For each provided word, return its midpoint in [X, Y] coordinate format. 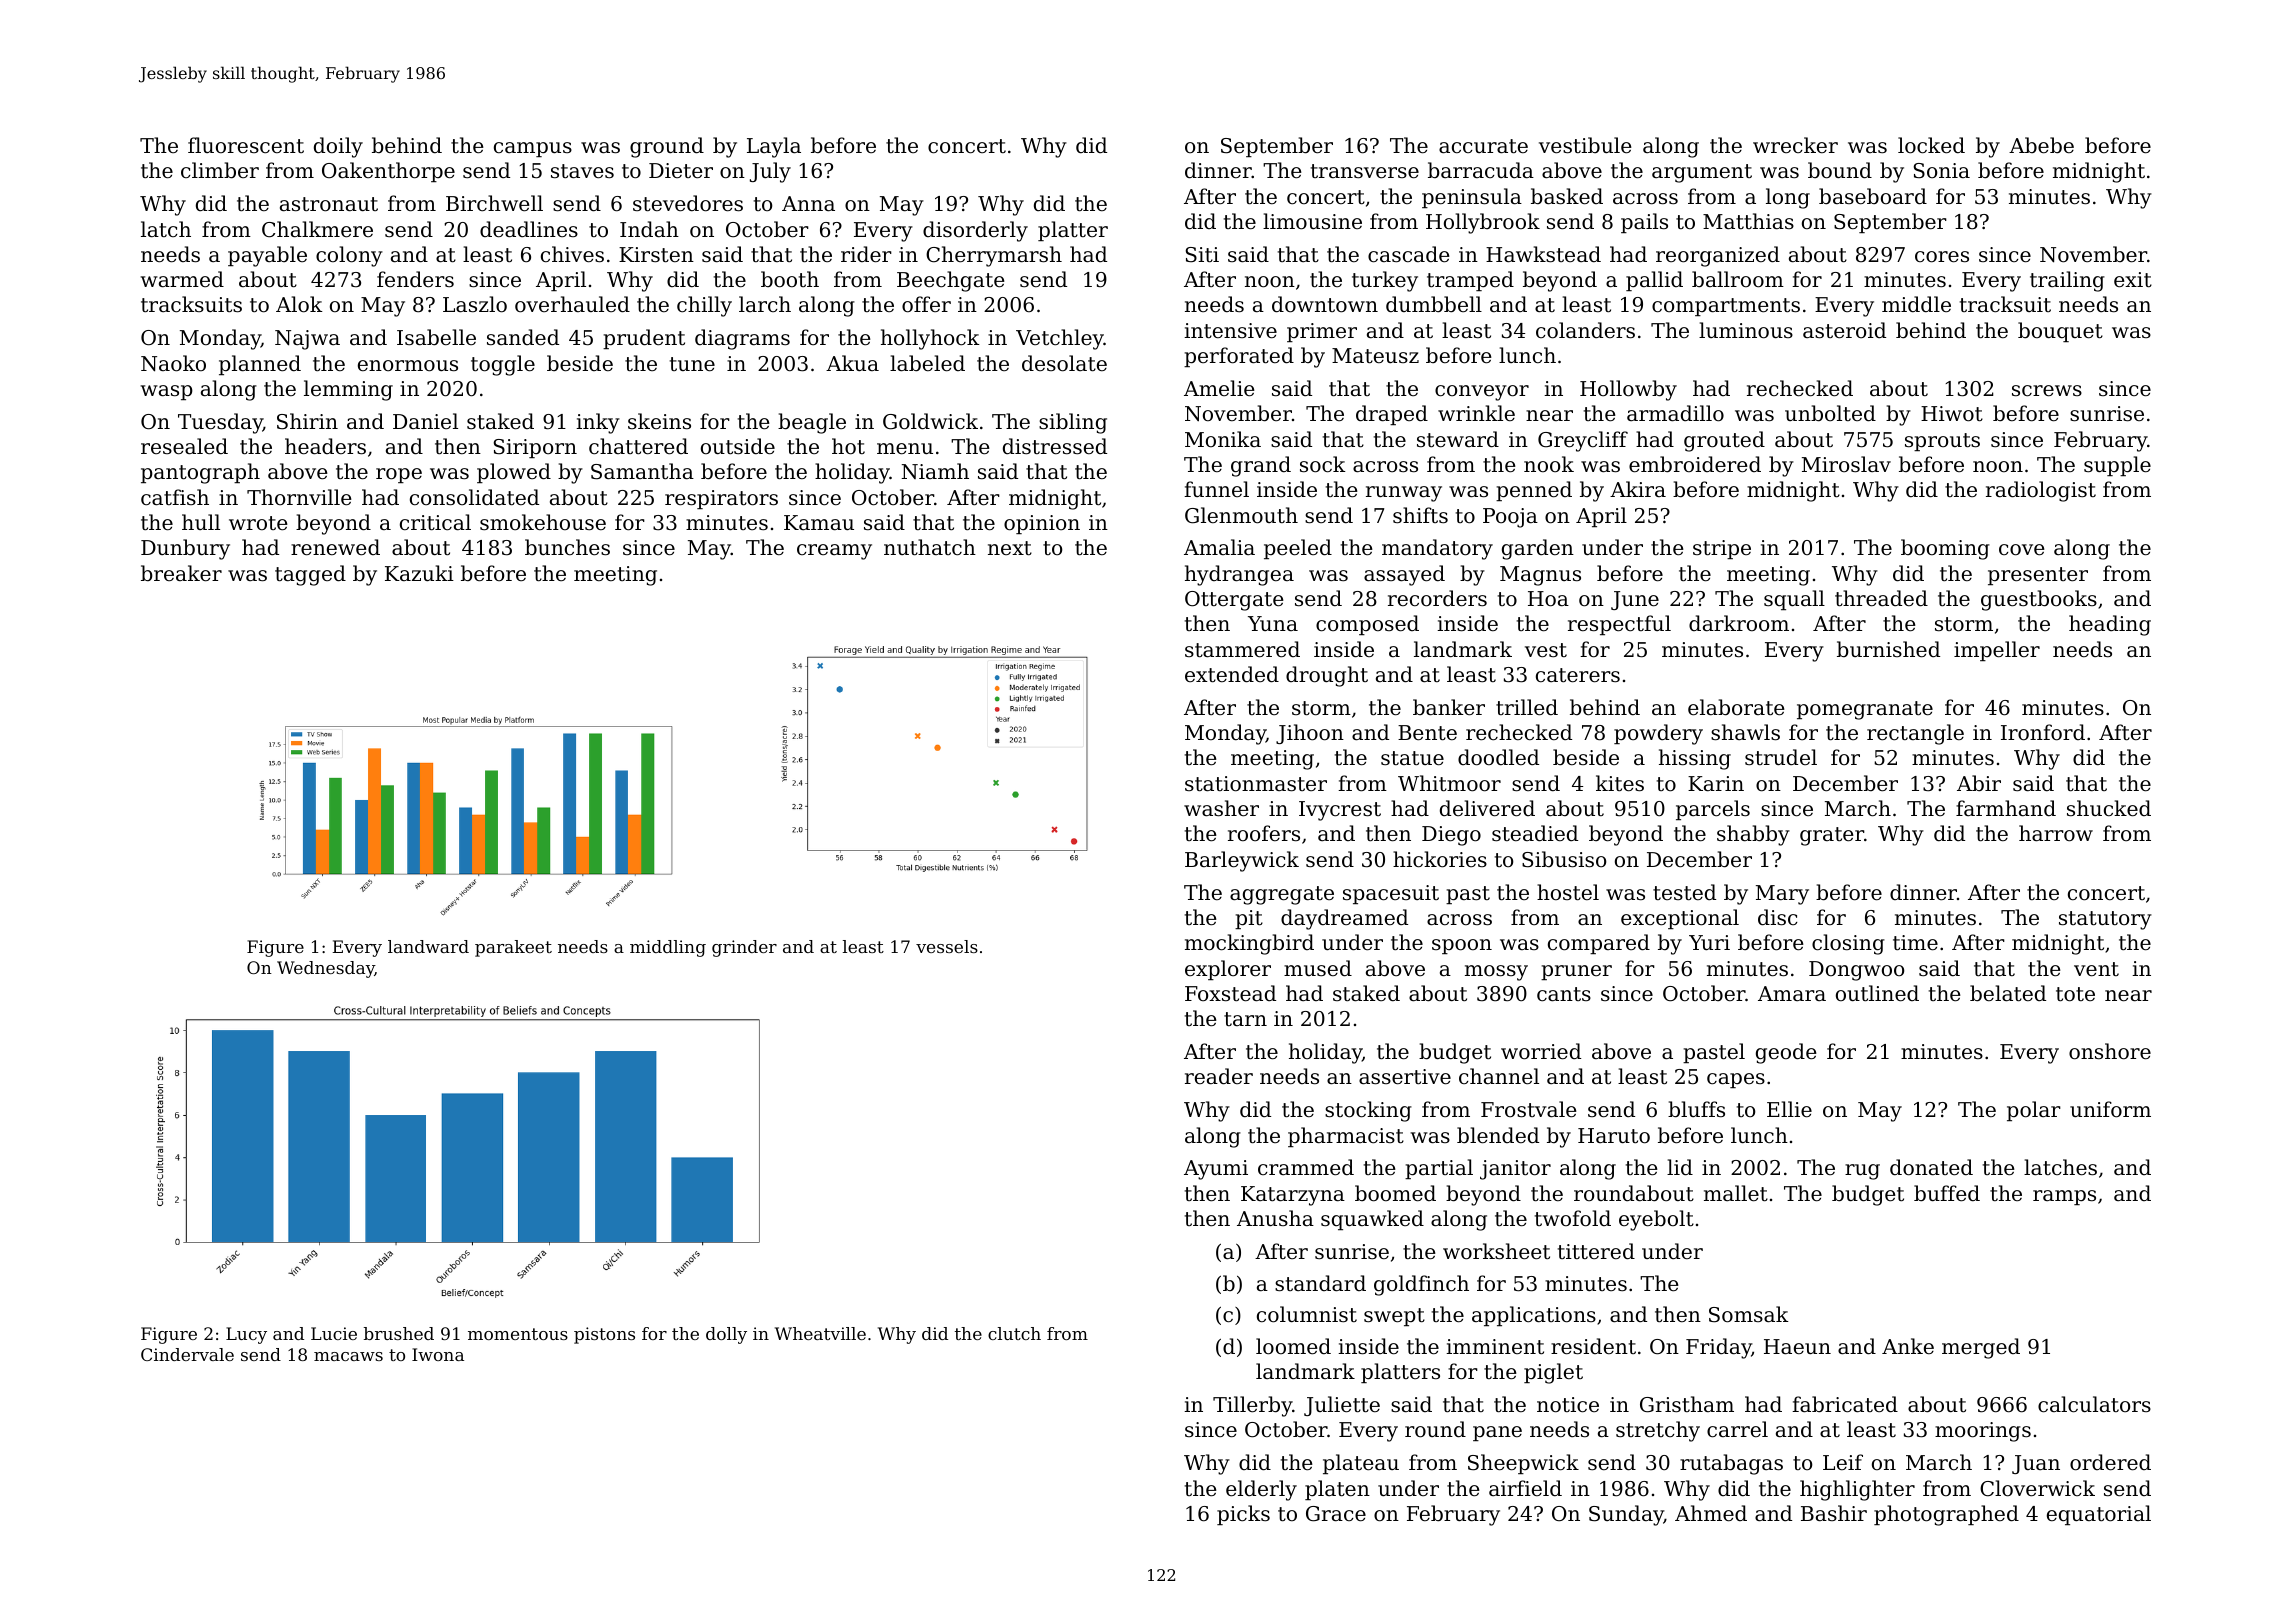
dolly [726, 1335]
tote [2075, 994]
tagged [310, 575]
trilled [1527, 707]
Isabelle [436, 337]
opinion [1042, 524]
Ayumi [1216, 1170]
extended [1232, 674]
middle [1916, 304]
